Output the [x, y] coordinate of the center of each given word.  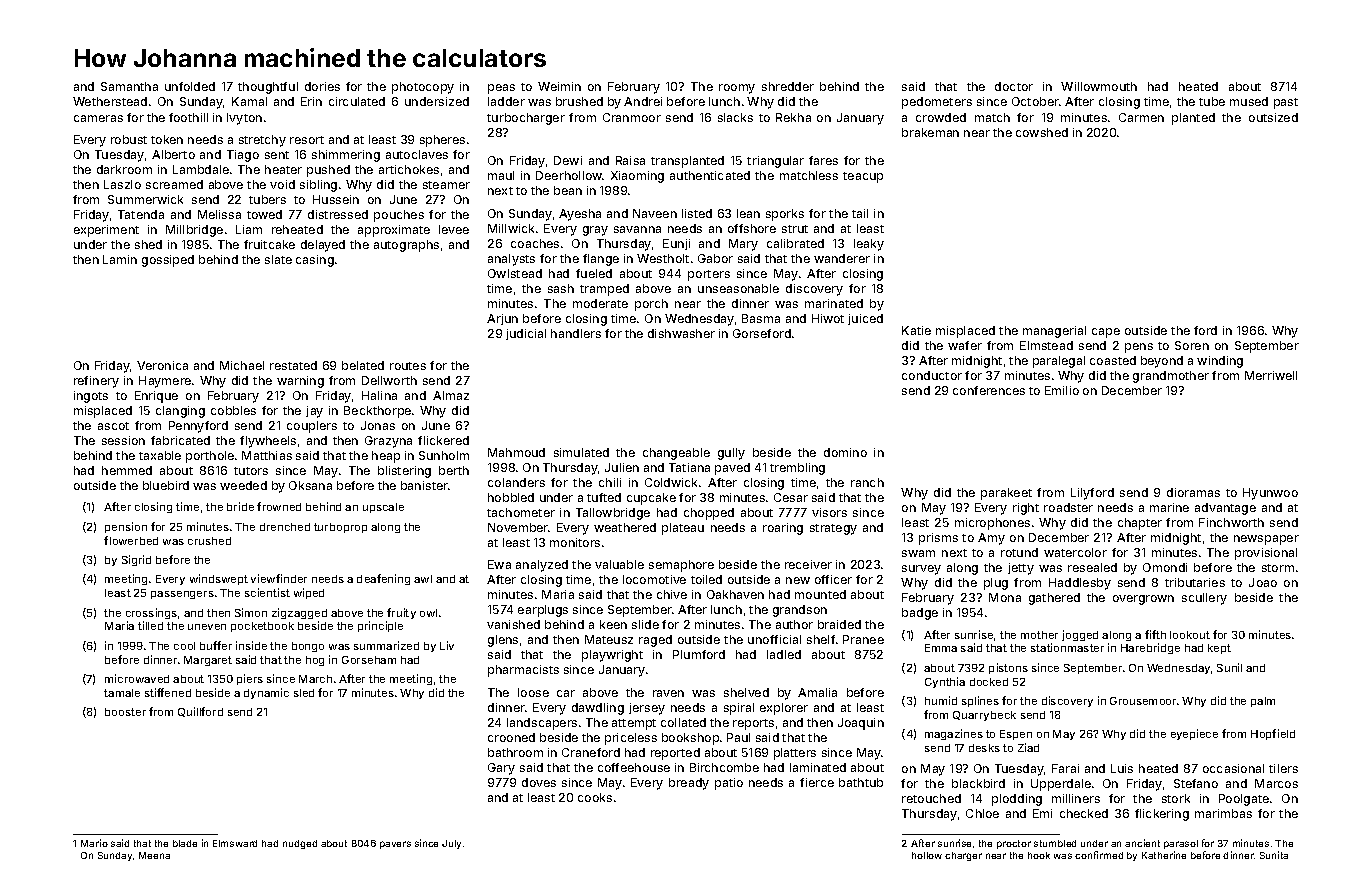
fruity [401, 613]
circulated [357, 101]
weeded [243, 485]
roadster [1068, 507]
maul [501, 175]
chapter [1140, 524]
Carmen [1141, 117]
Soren [1192, 345]
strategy [833, 529]
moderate [600, 303]
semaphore [681, 566]
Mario [94, 843]
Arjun [502, 319]
